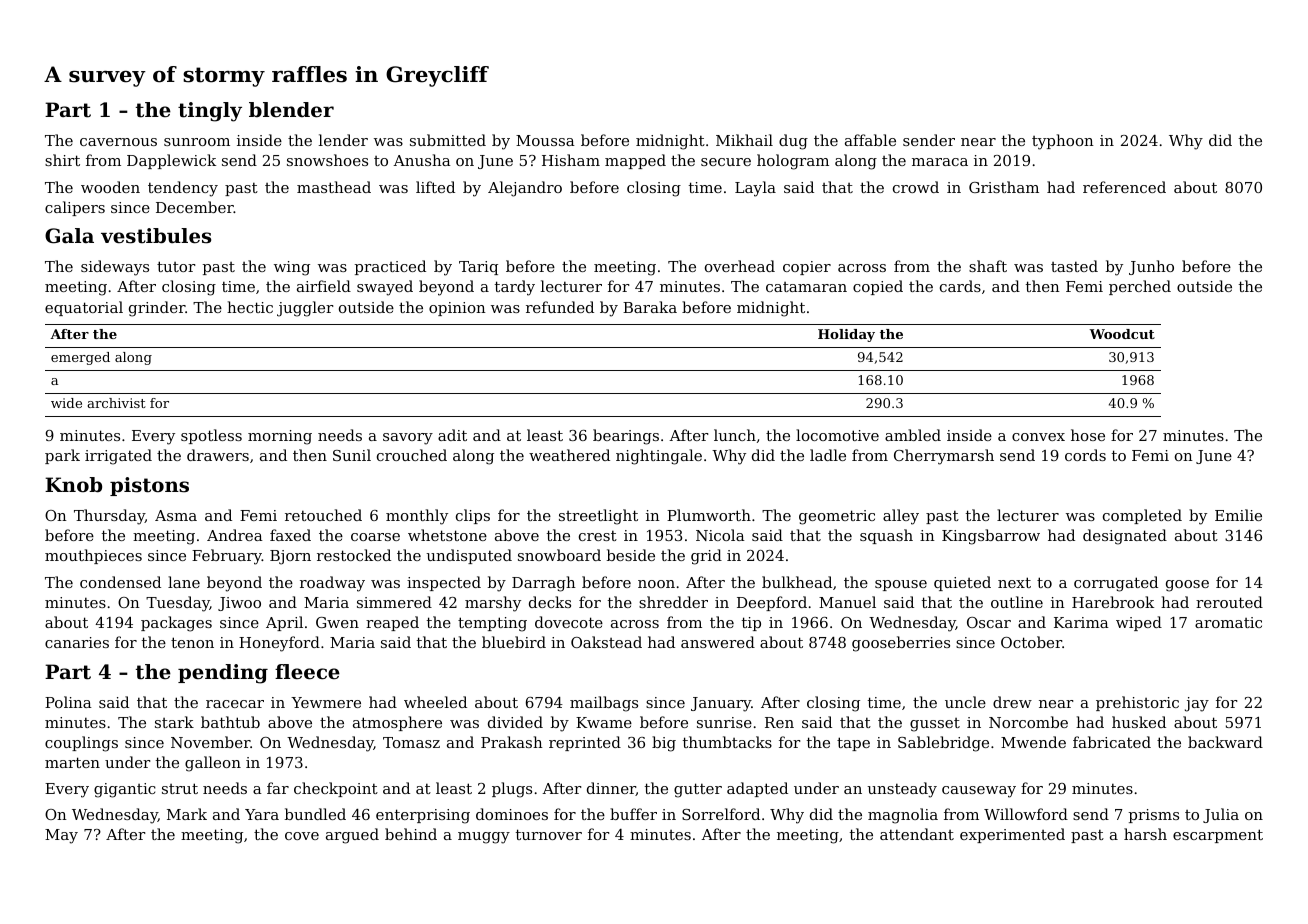  What do you see at coordinates (1197, 704) in the document?
I see `jay` at bounding box center [1197, 704].
